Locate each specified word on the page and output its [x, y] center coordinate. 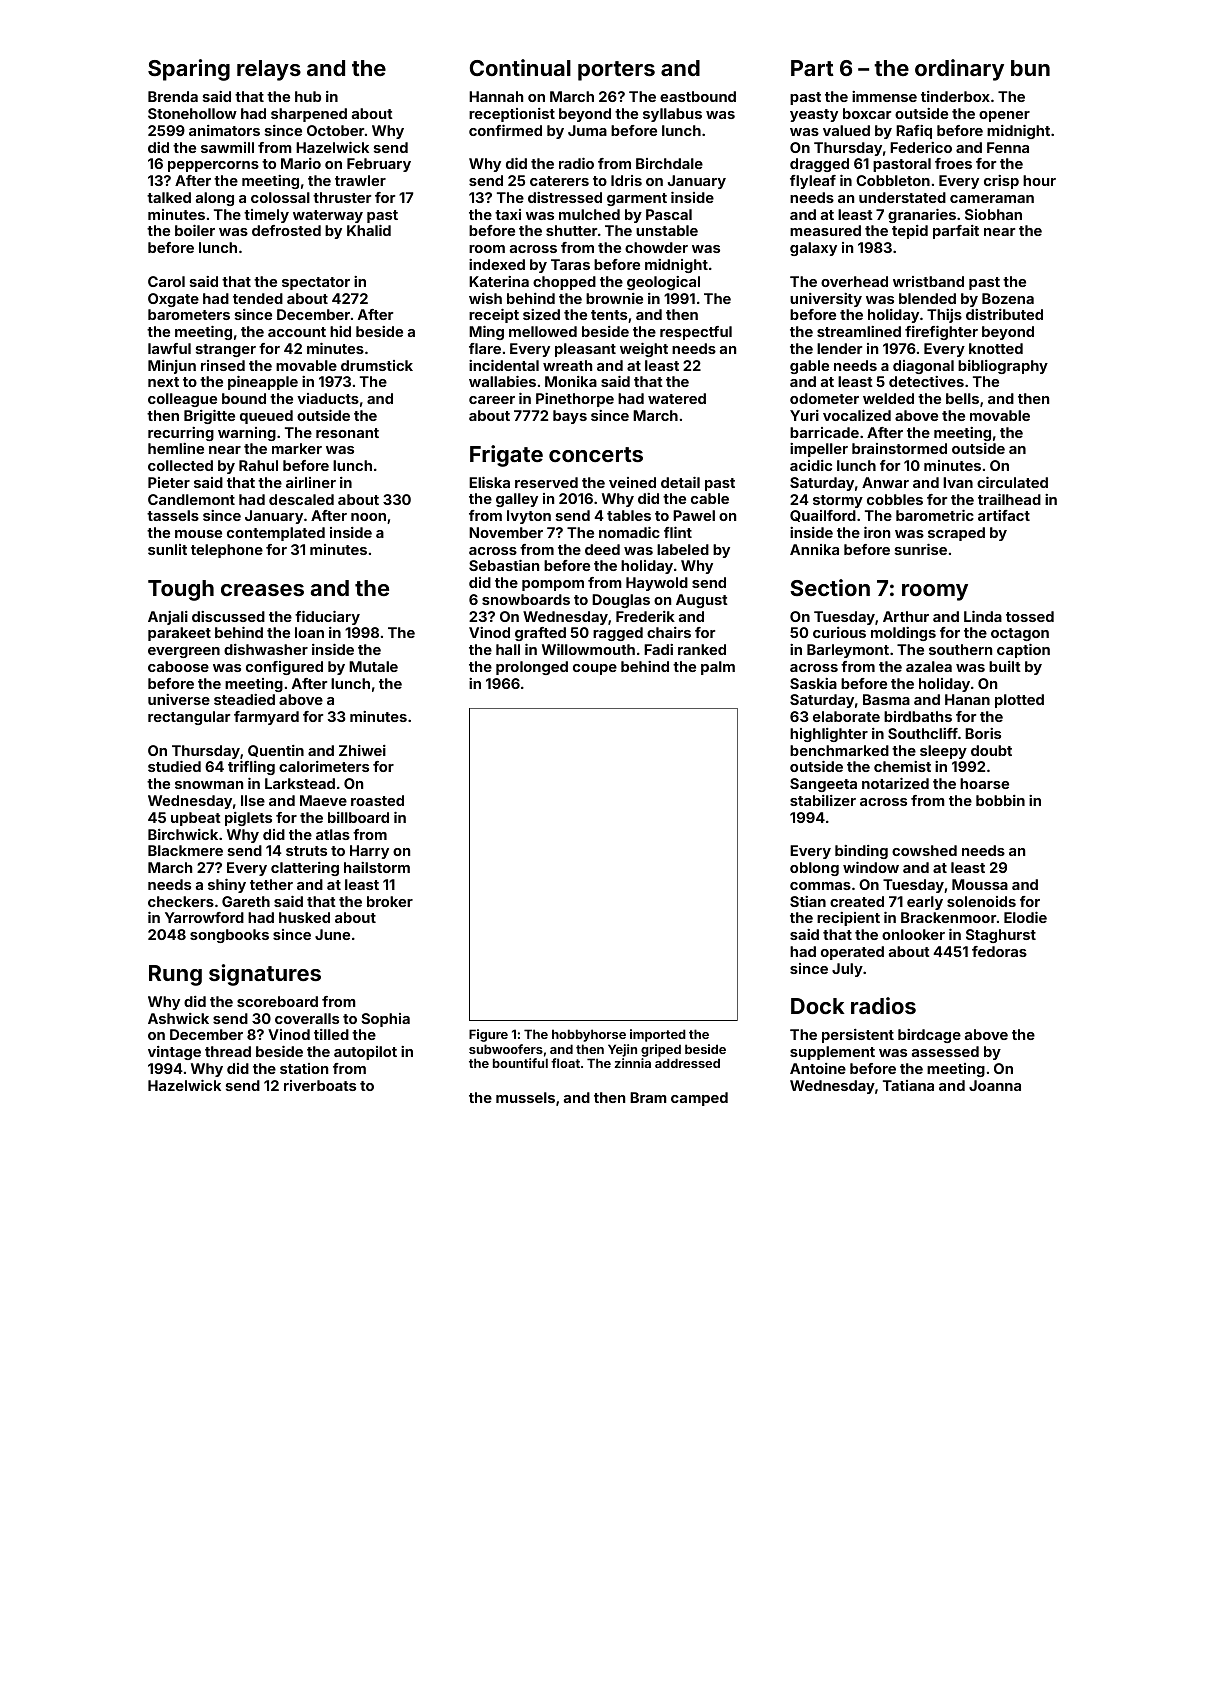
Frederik [645, 616]
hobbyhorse [589, 1035]
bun [1030, 68]
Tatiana [908, 1085]
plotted [1019, 701]
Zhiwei [362, 750]
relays [269, 70]
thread [228, 1051]
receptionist [512, 115]
